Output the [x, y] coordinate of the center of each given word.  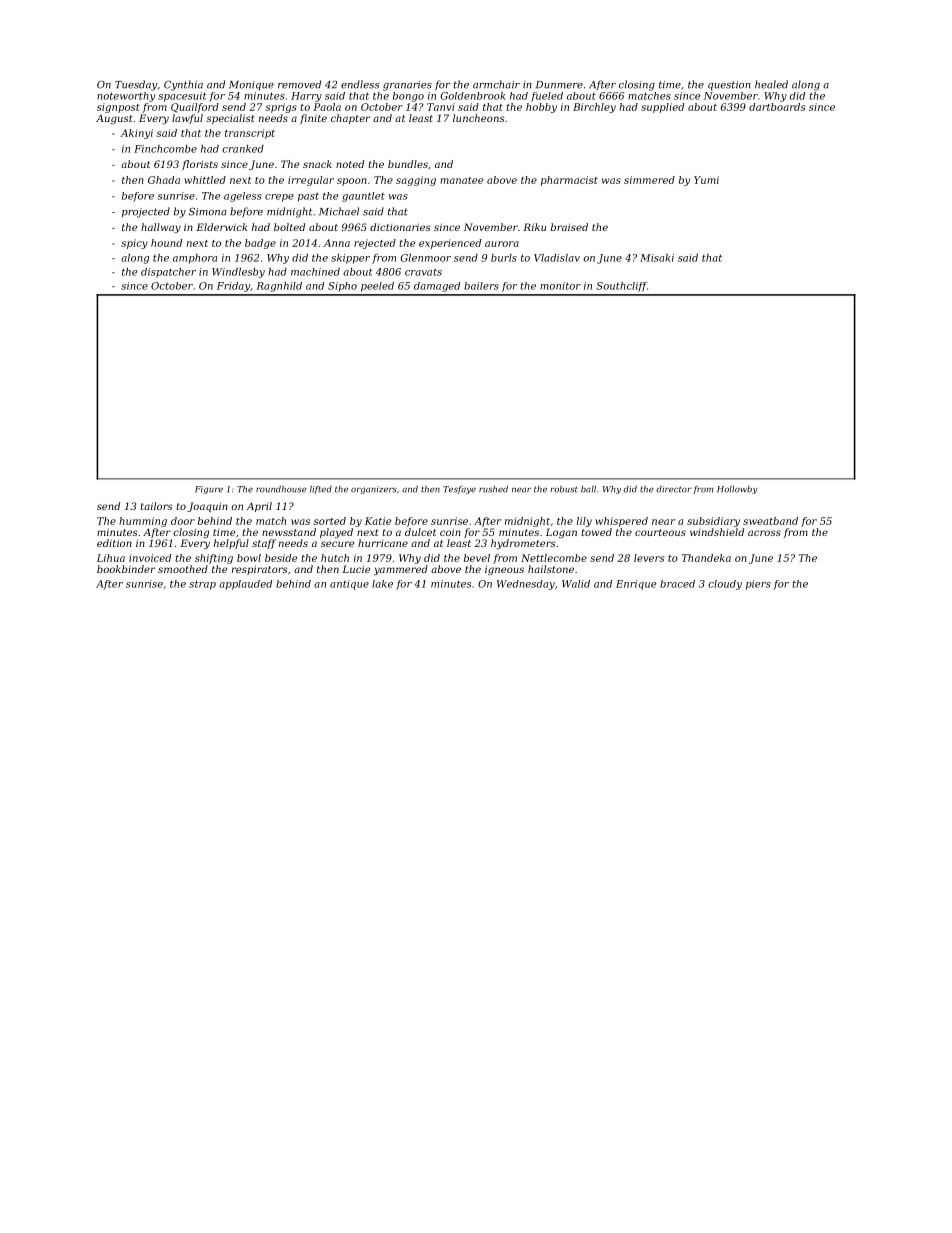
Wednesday [526, 585]
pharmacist [569, 181]
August [114, 119]
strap [202, 585]
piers [758, 585]
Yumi [706, 180]
